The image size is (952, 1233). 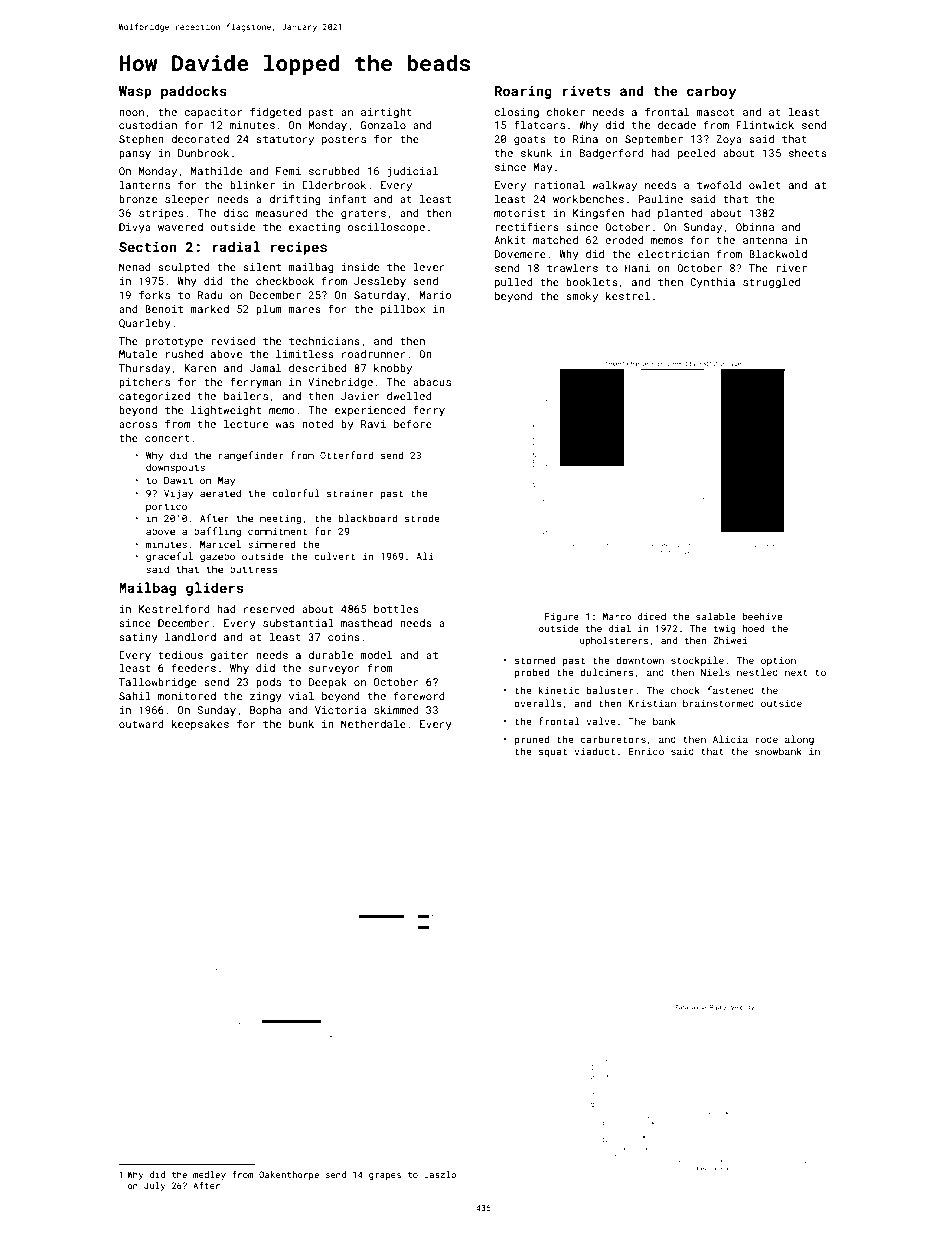 I want to click on Quarleby, so click(x=145, y=324).
